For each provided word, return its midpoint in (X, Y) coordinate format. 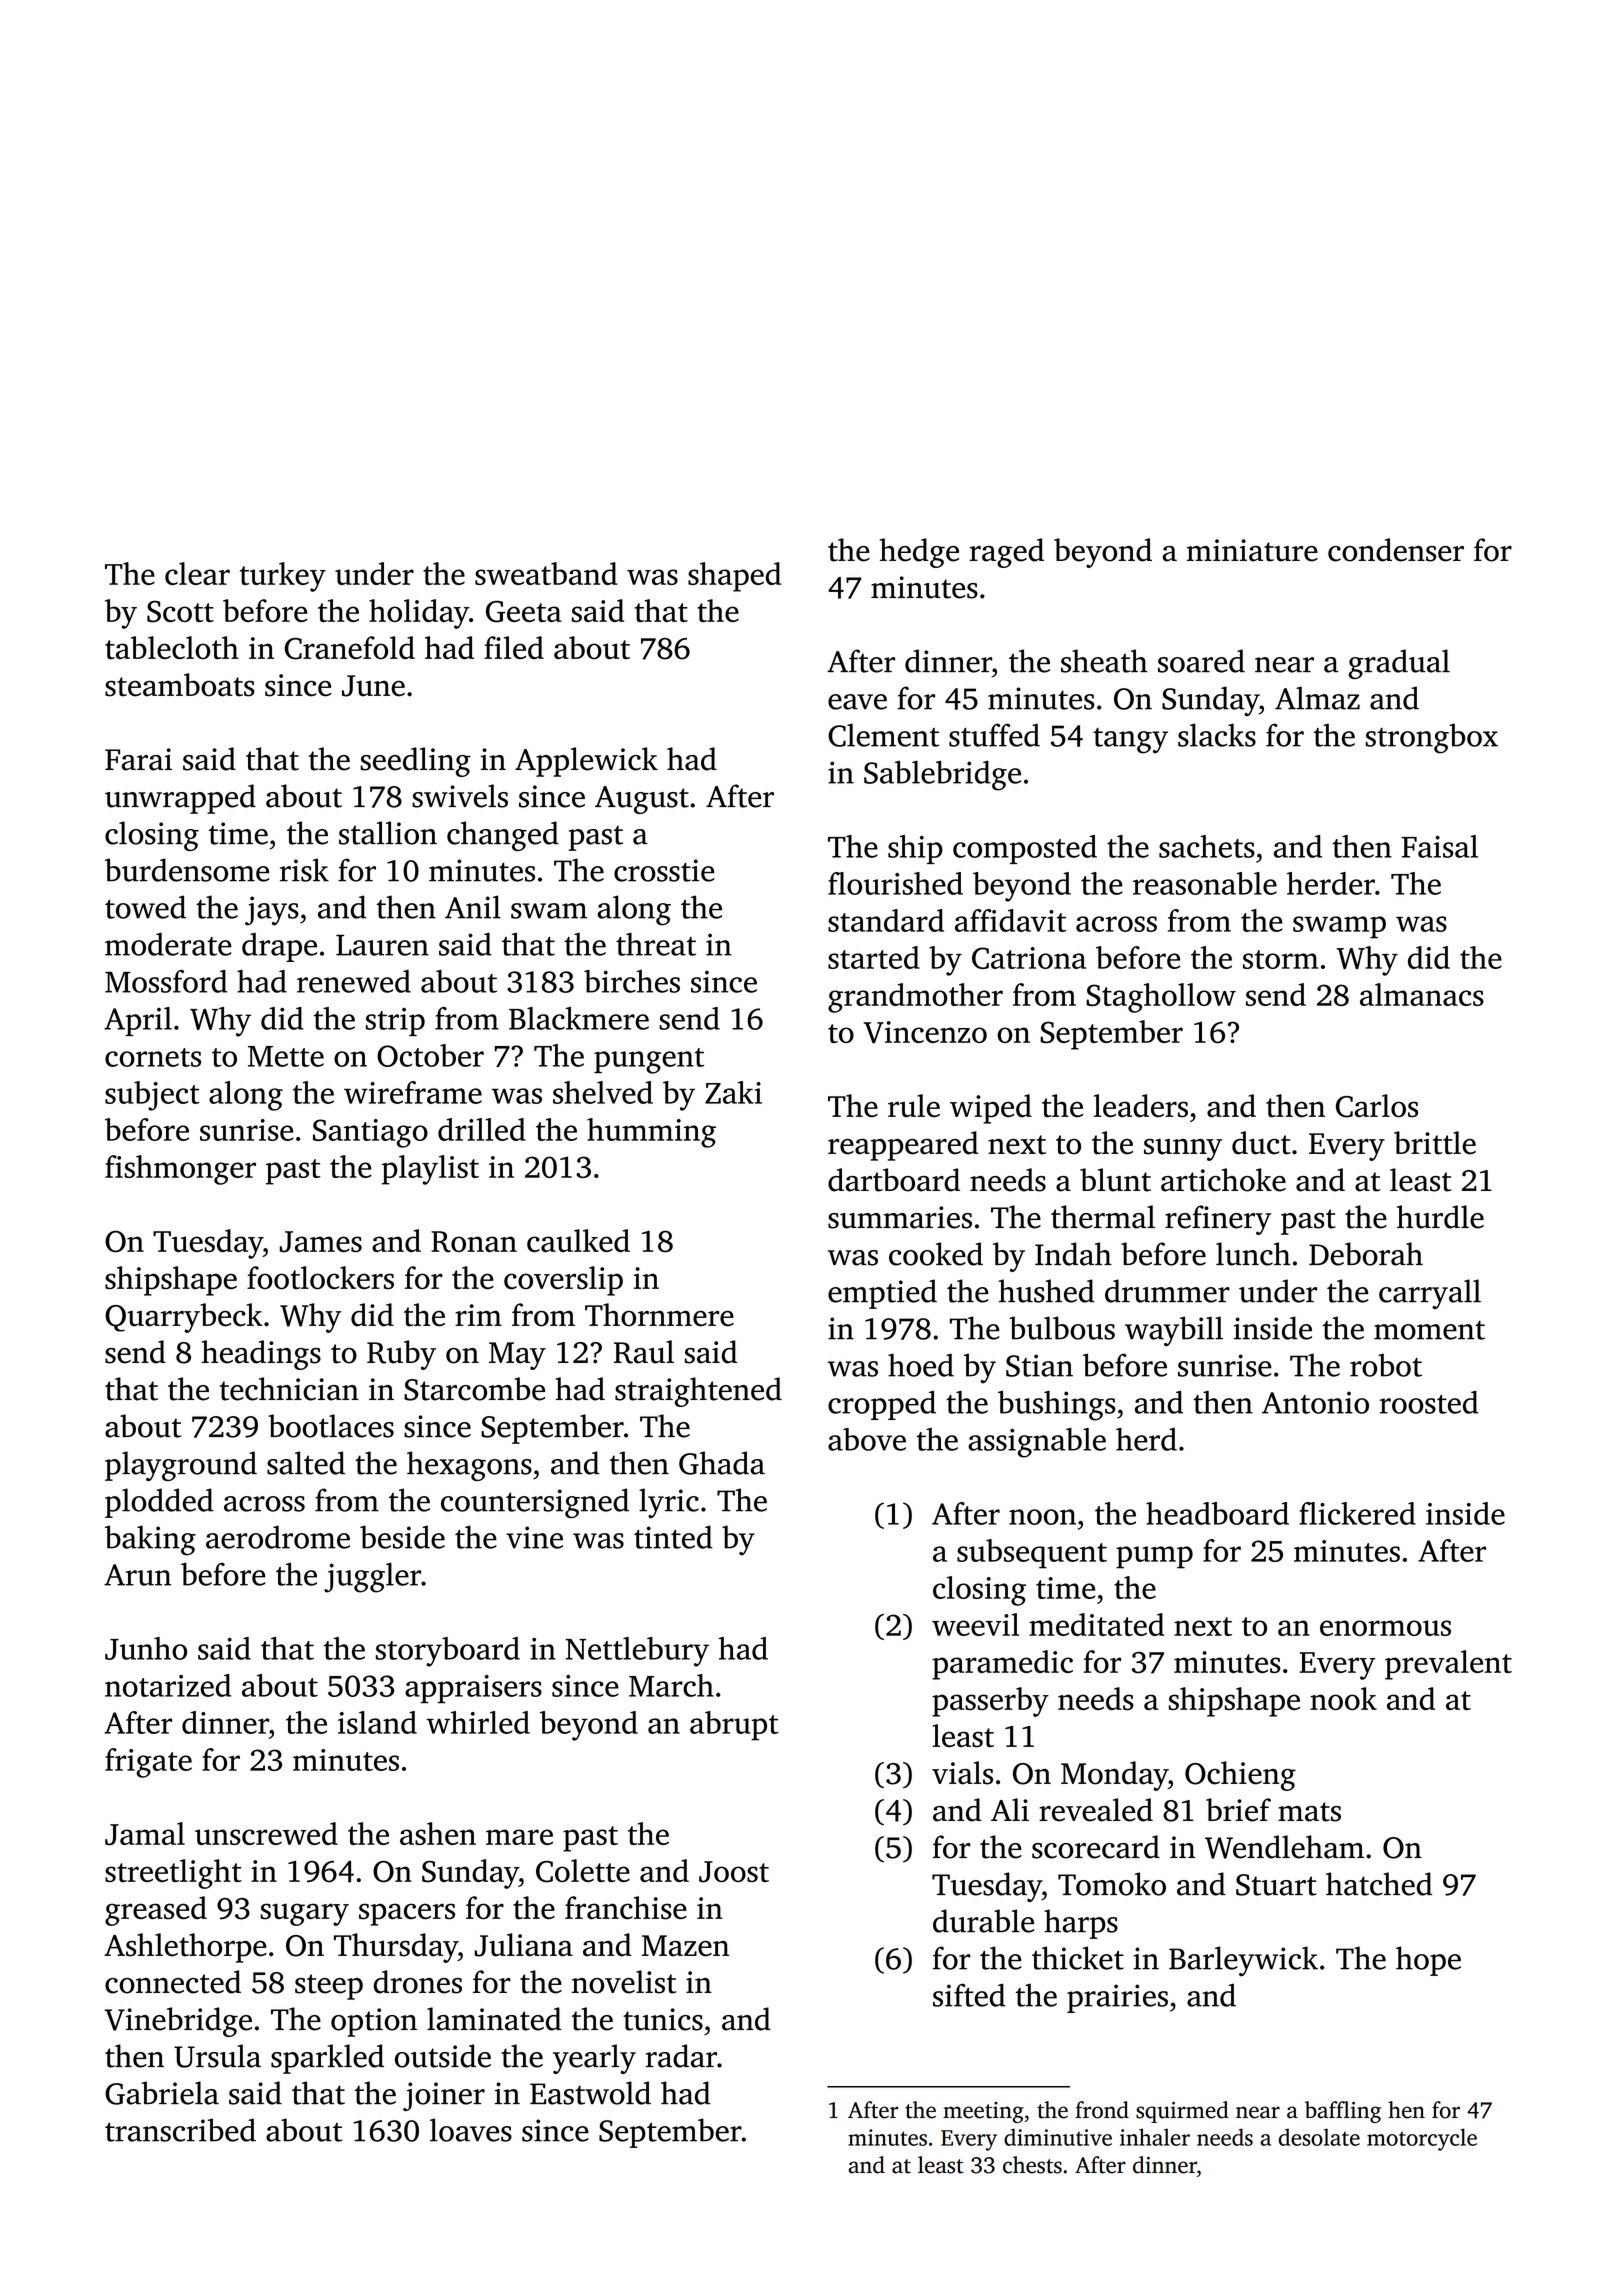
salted (306, 1463)
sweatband (546, 573)
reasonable (1205, 883)
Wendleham (1284, 1847)
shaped (734, 577)
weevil (975, 1624)
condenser (1396, 550)
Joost (734, 1872)
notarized (168, 1685)
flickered (1357, 1513)
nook (1343, 1698)
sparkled (327, 2059)
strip (395, 1022)
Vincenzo (925, 1032)
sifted (969, 1995)
